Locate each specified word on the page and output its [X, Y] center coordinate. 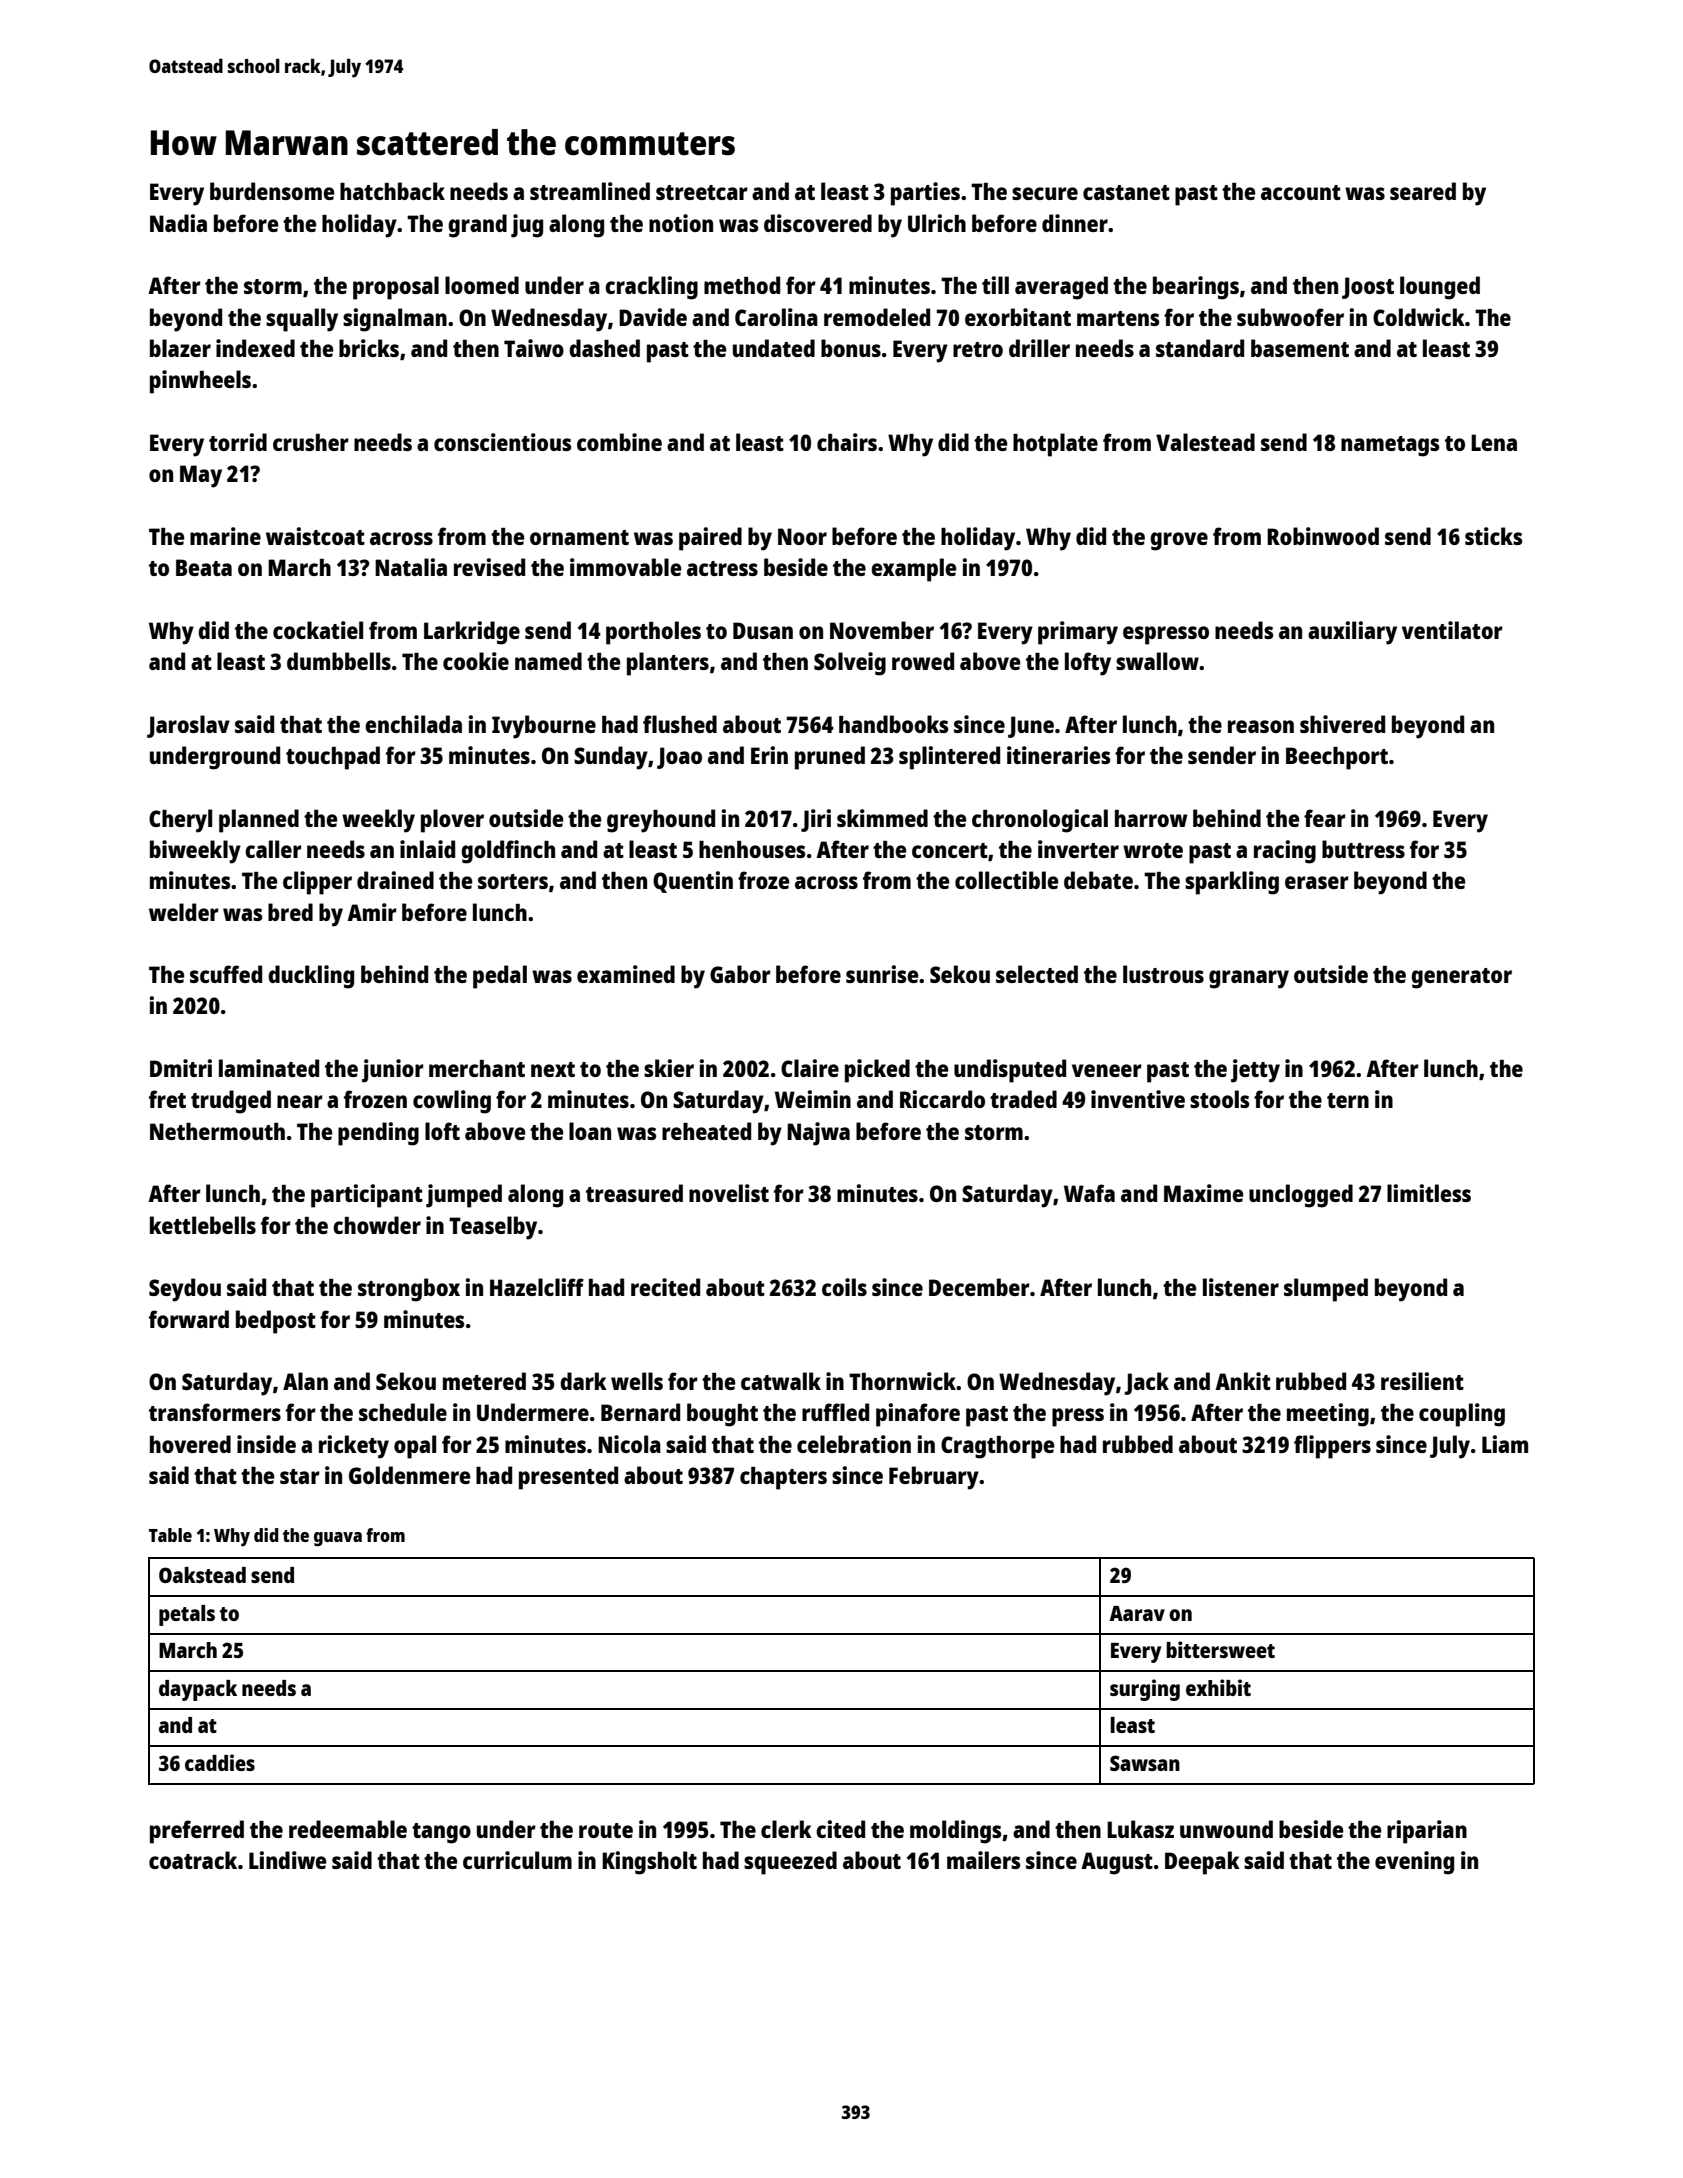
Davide [653, 317]
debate [1098, 880]
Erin [769, 755]
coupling [1462, 1415]
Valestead [1205, 442]
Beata [204, 567]
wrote [1153, 850]
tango [441, 1833]
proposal [396, 288]
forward [189, 1319]
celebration [854, 1444]
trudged [231, 1102]
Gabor [740, 974]
